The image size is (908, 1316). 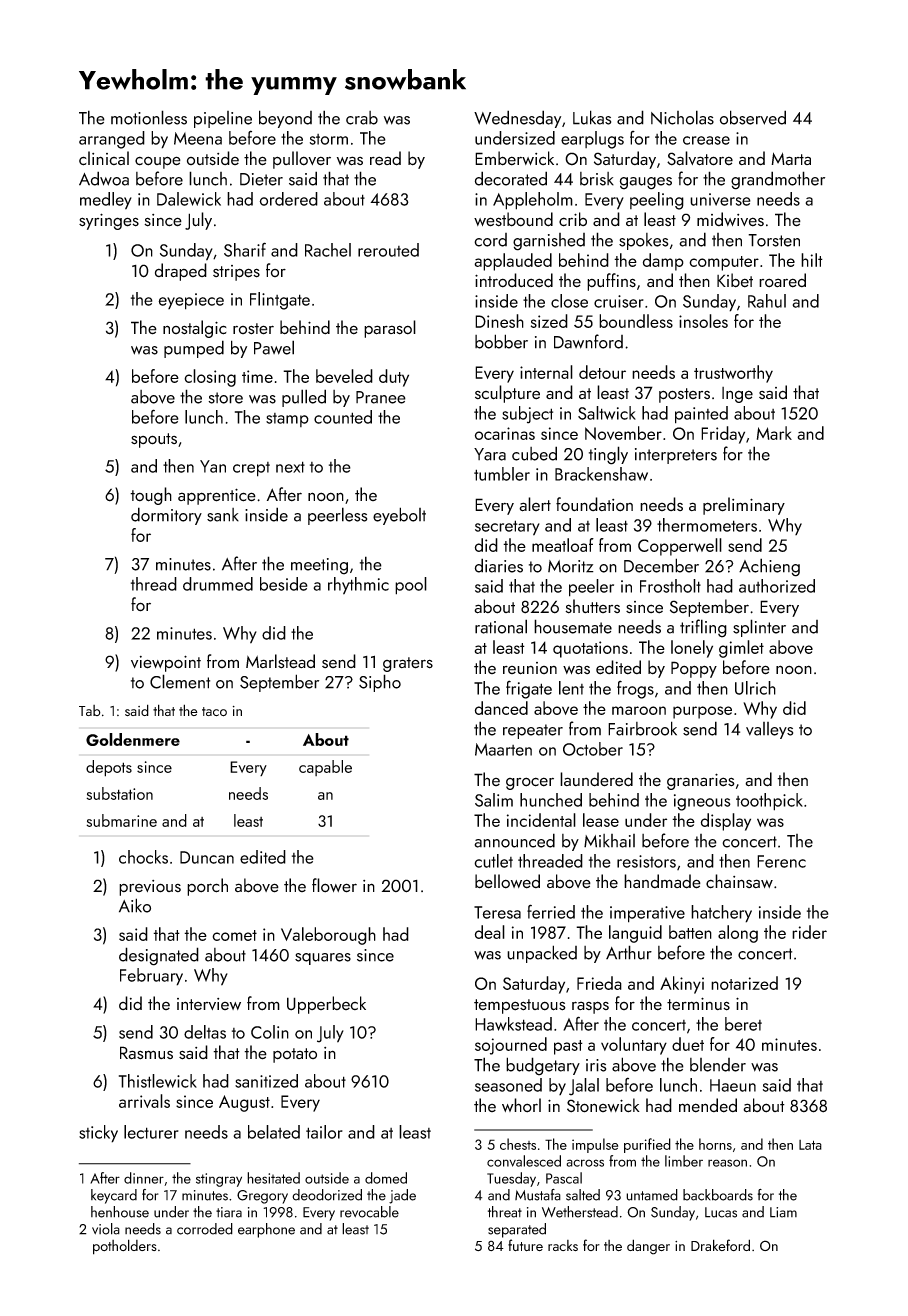 What do you see at coordinates (700, 158) in the page?
I see `Salvatore` at bounding box center [700, 158].
